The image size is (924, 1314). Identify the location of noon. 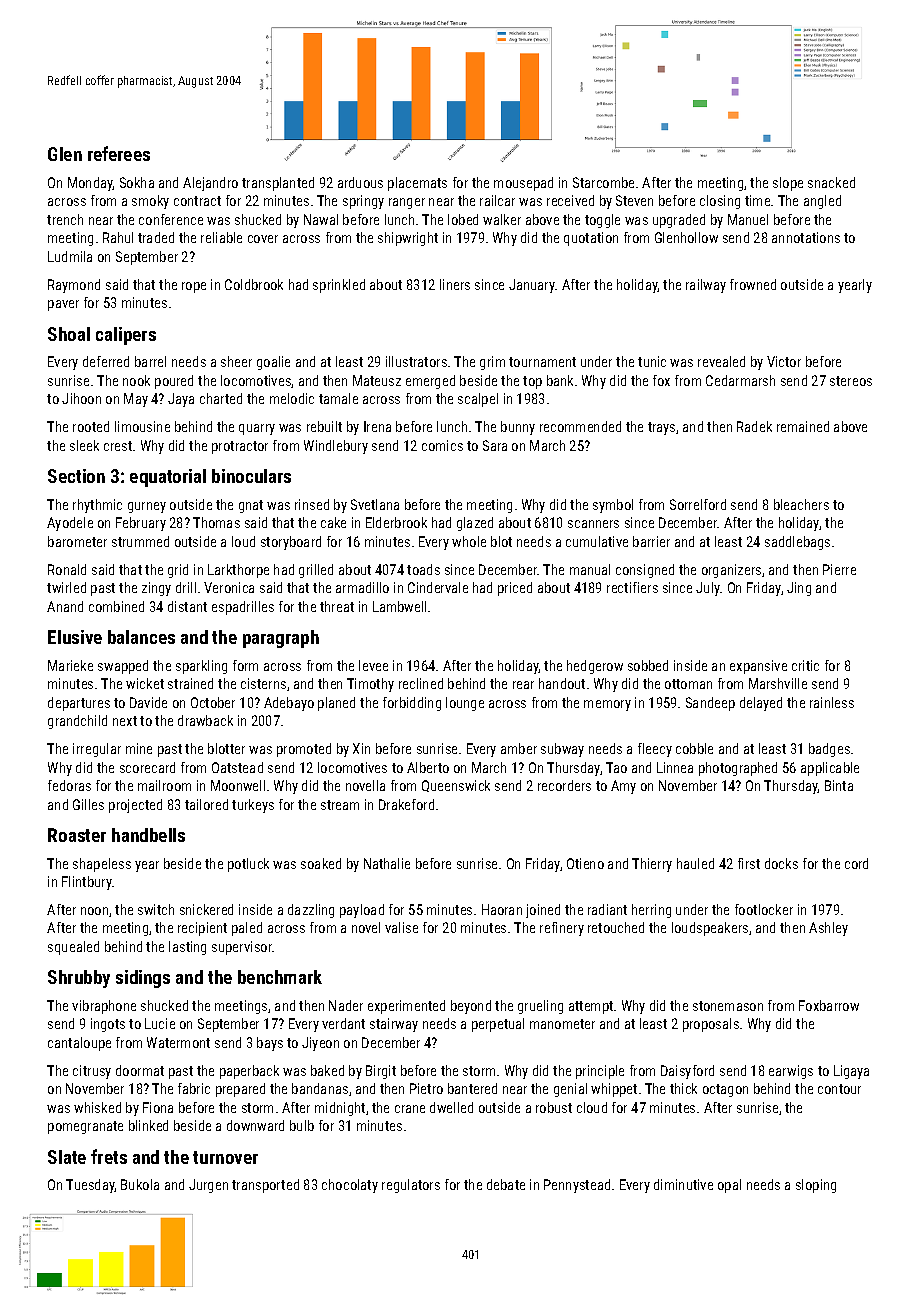
(94, 911).
